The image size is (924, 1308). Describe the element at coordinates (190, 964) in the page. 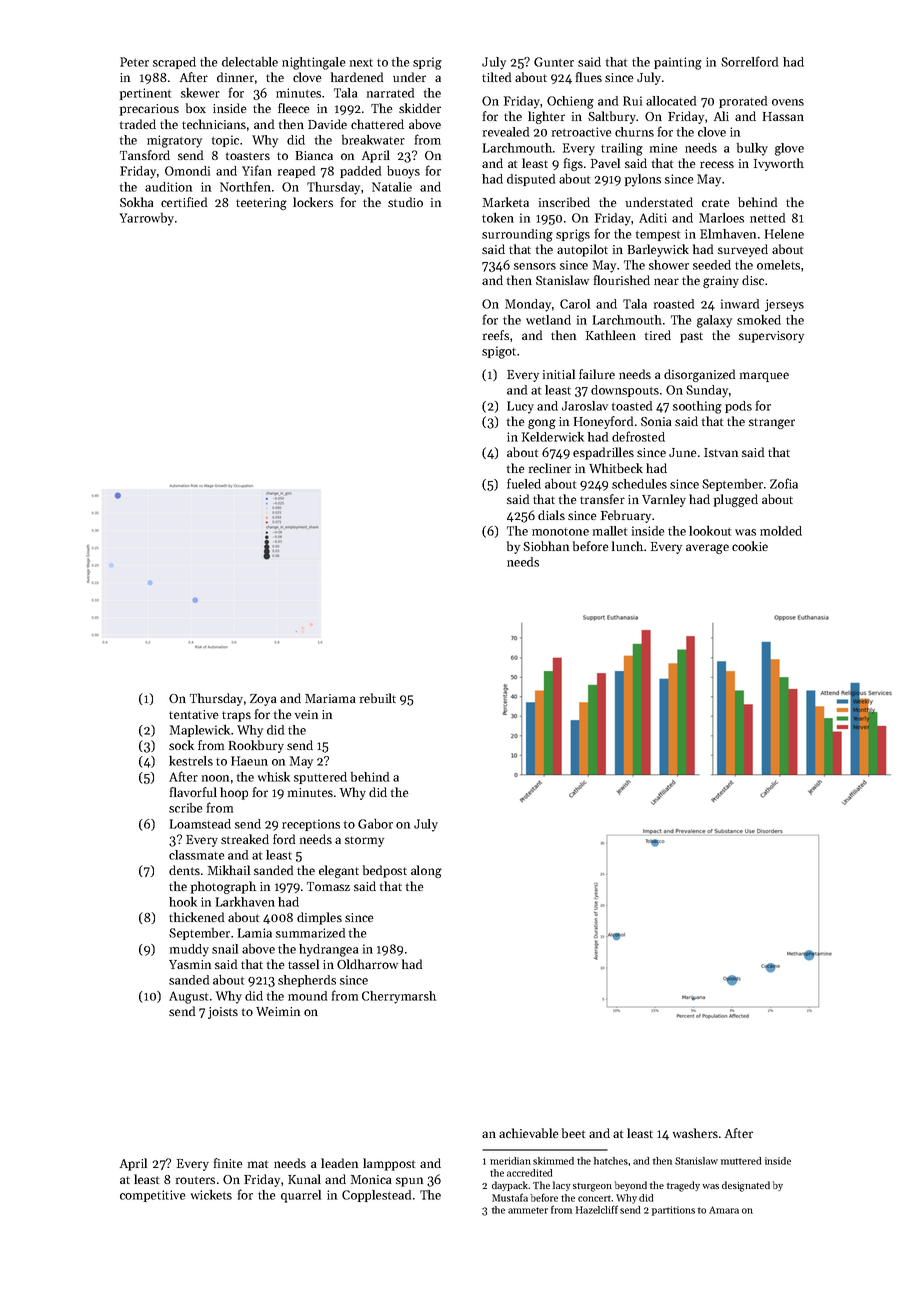

I see `Yasmin` at that location.
